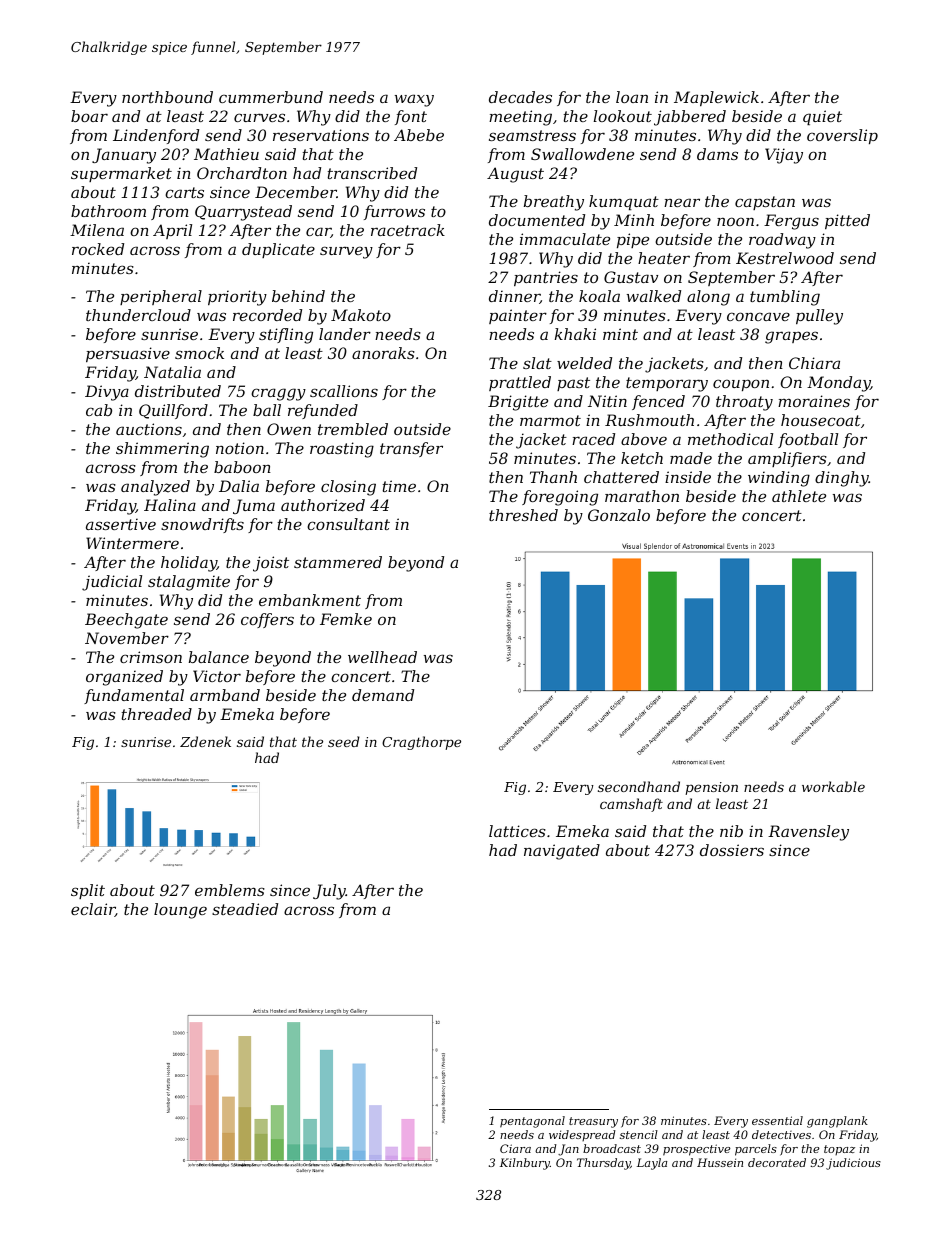 Image resolution: width=952 pixels, height=1233 pixels. Describe the element at coordinates (189, 564) in the image. I see `holiday` at that location.
